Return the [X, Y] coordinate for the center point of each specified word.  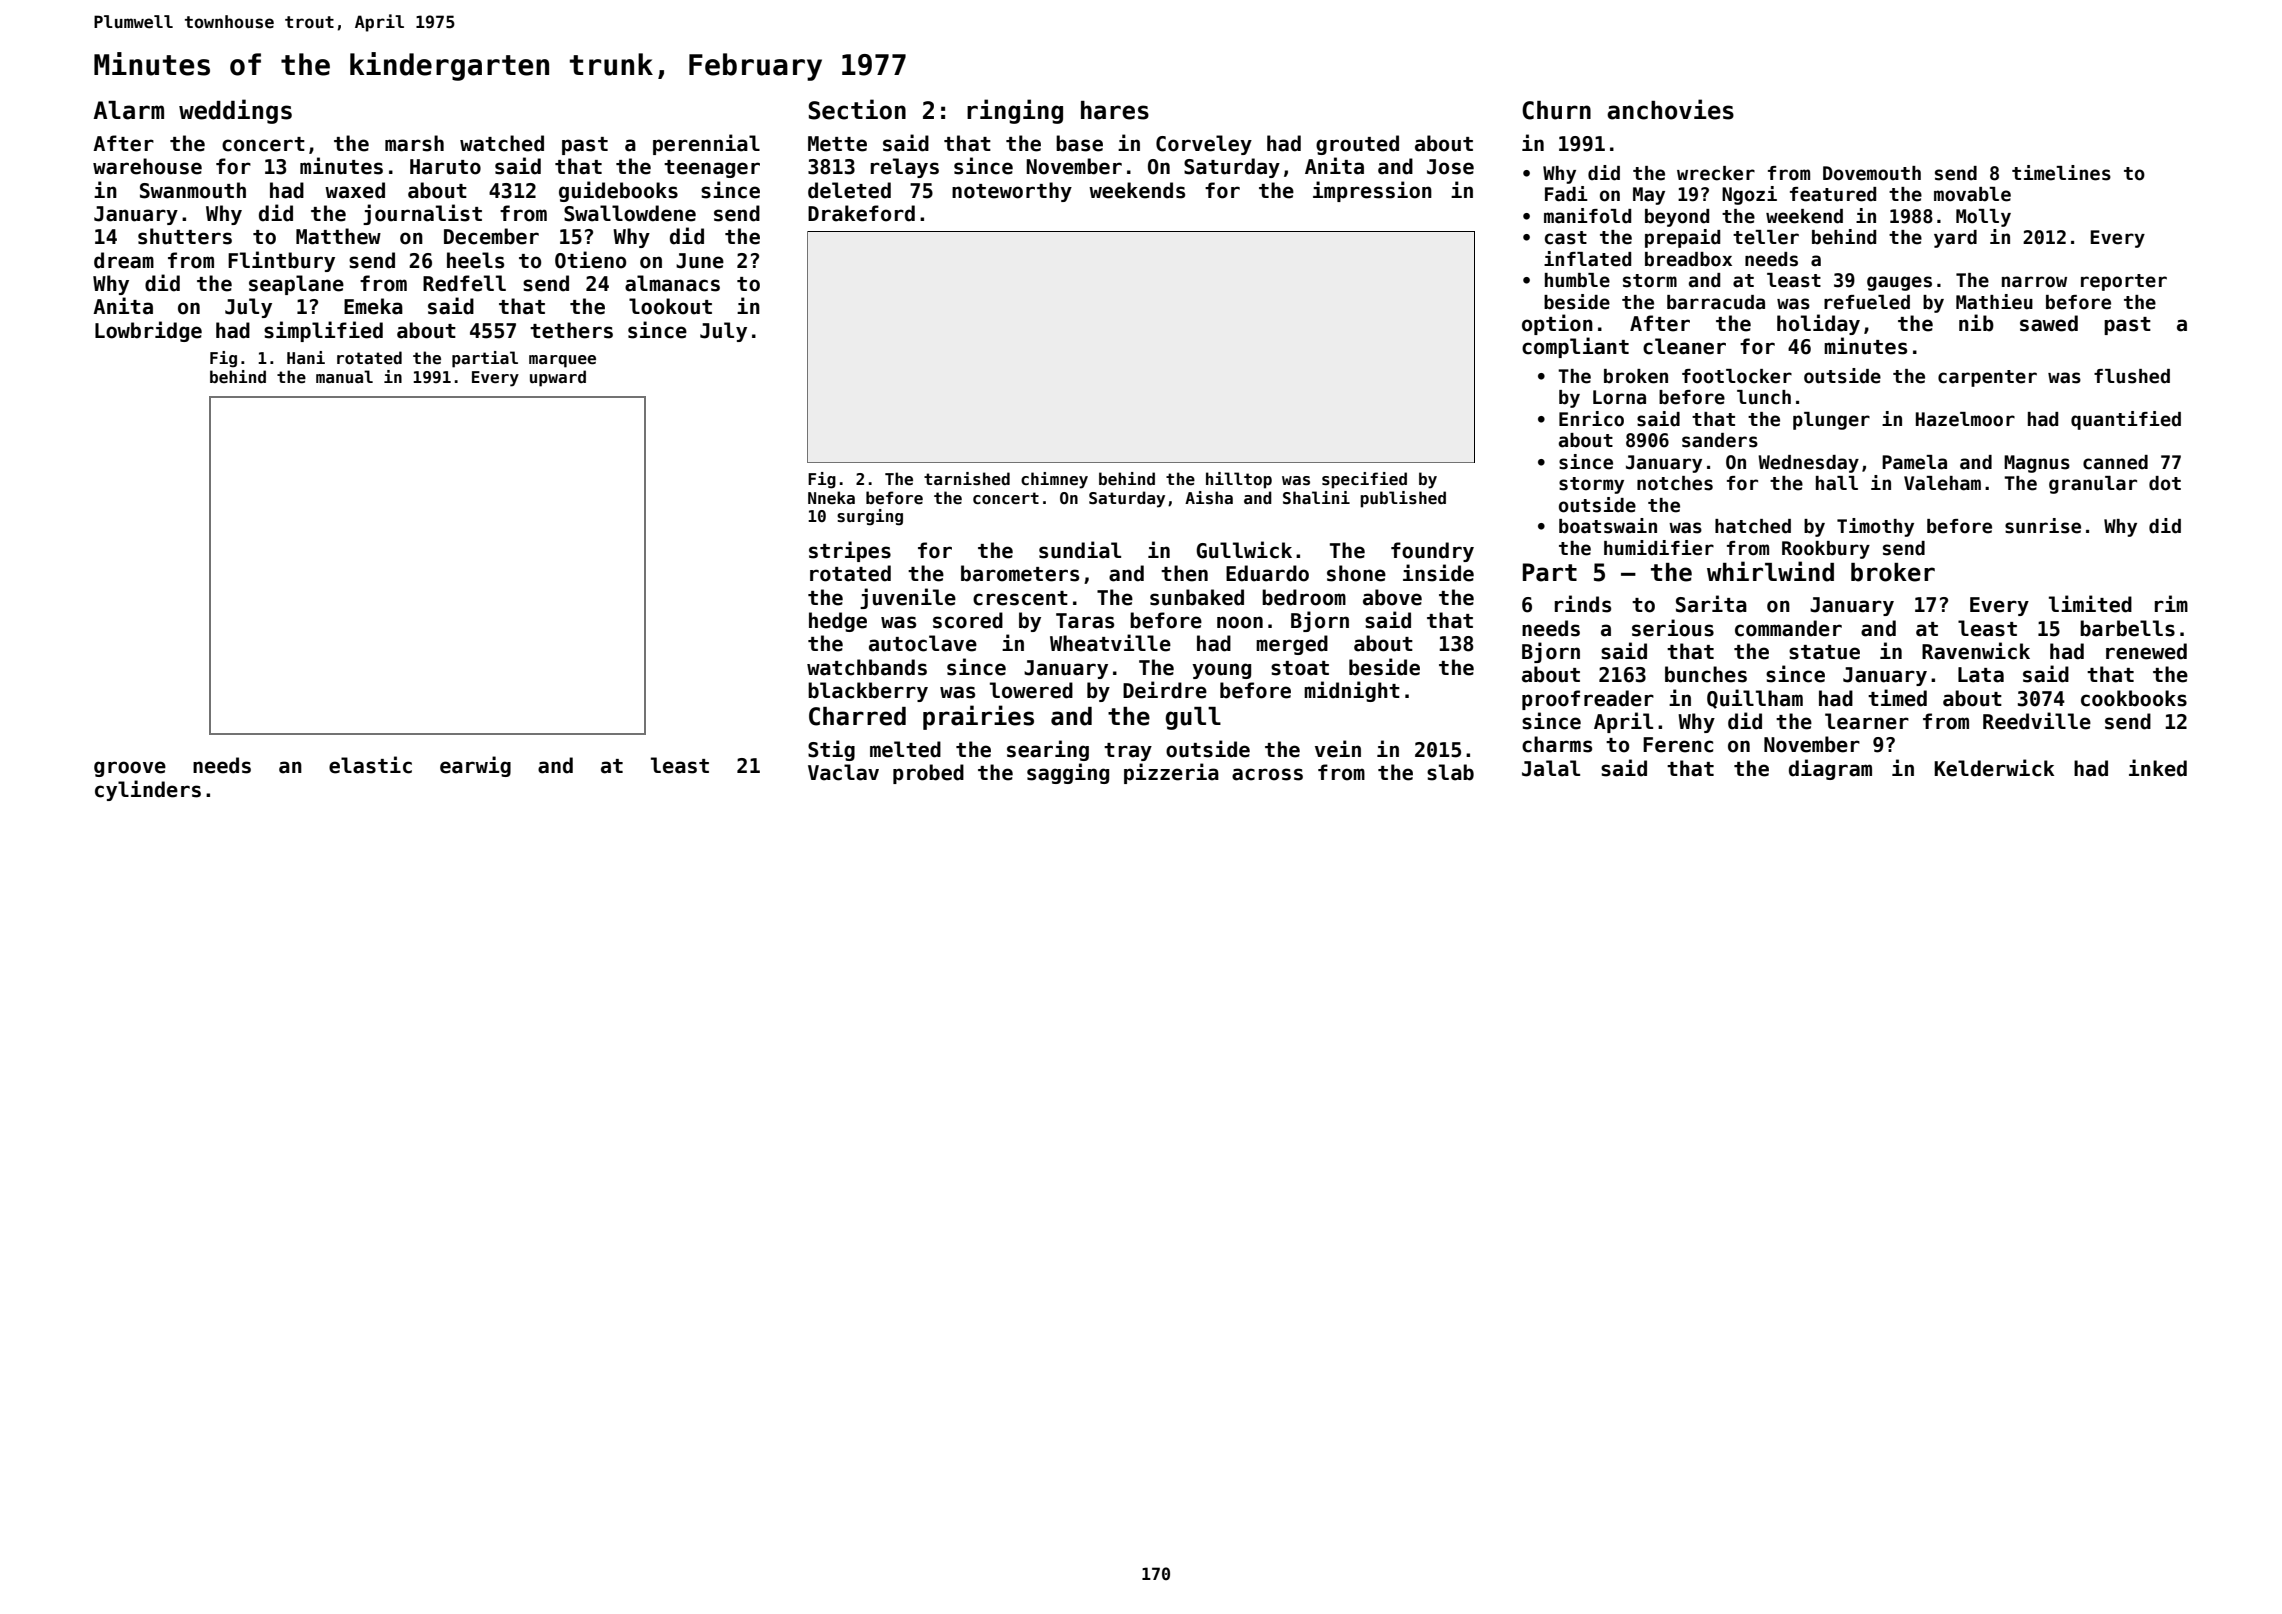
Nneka [831, 497]
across [1267, 774]
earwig [475, 766]
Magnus [2037, 464]
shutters [185, 236]
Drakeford [861, 213]
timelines [2061, 173]
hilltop [1239, 480]
